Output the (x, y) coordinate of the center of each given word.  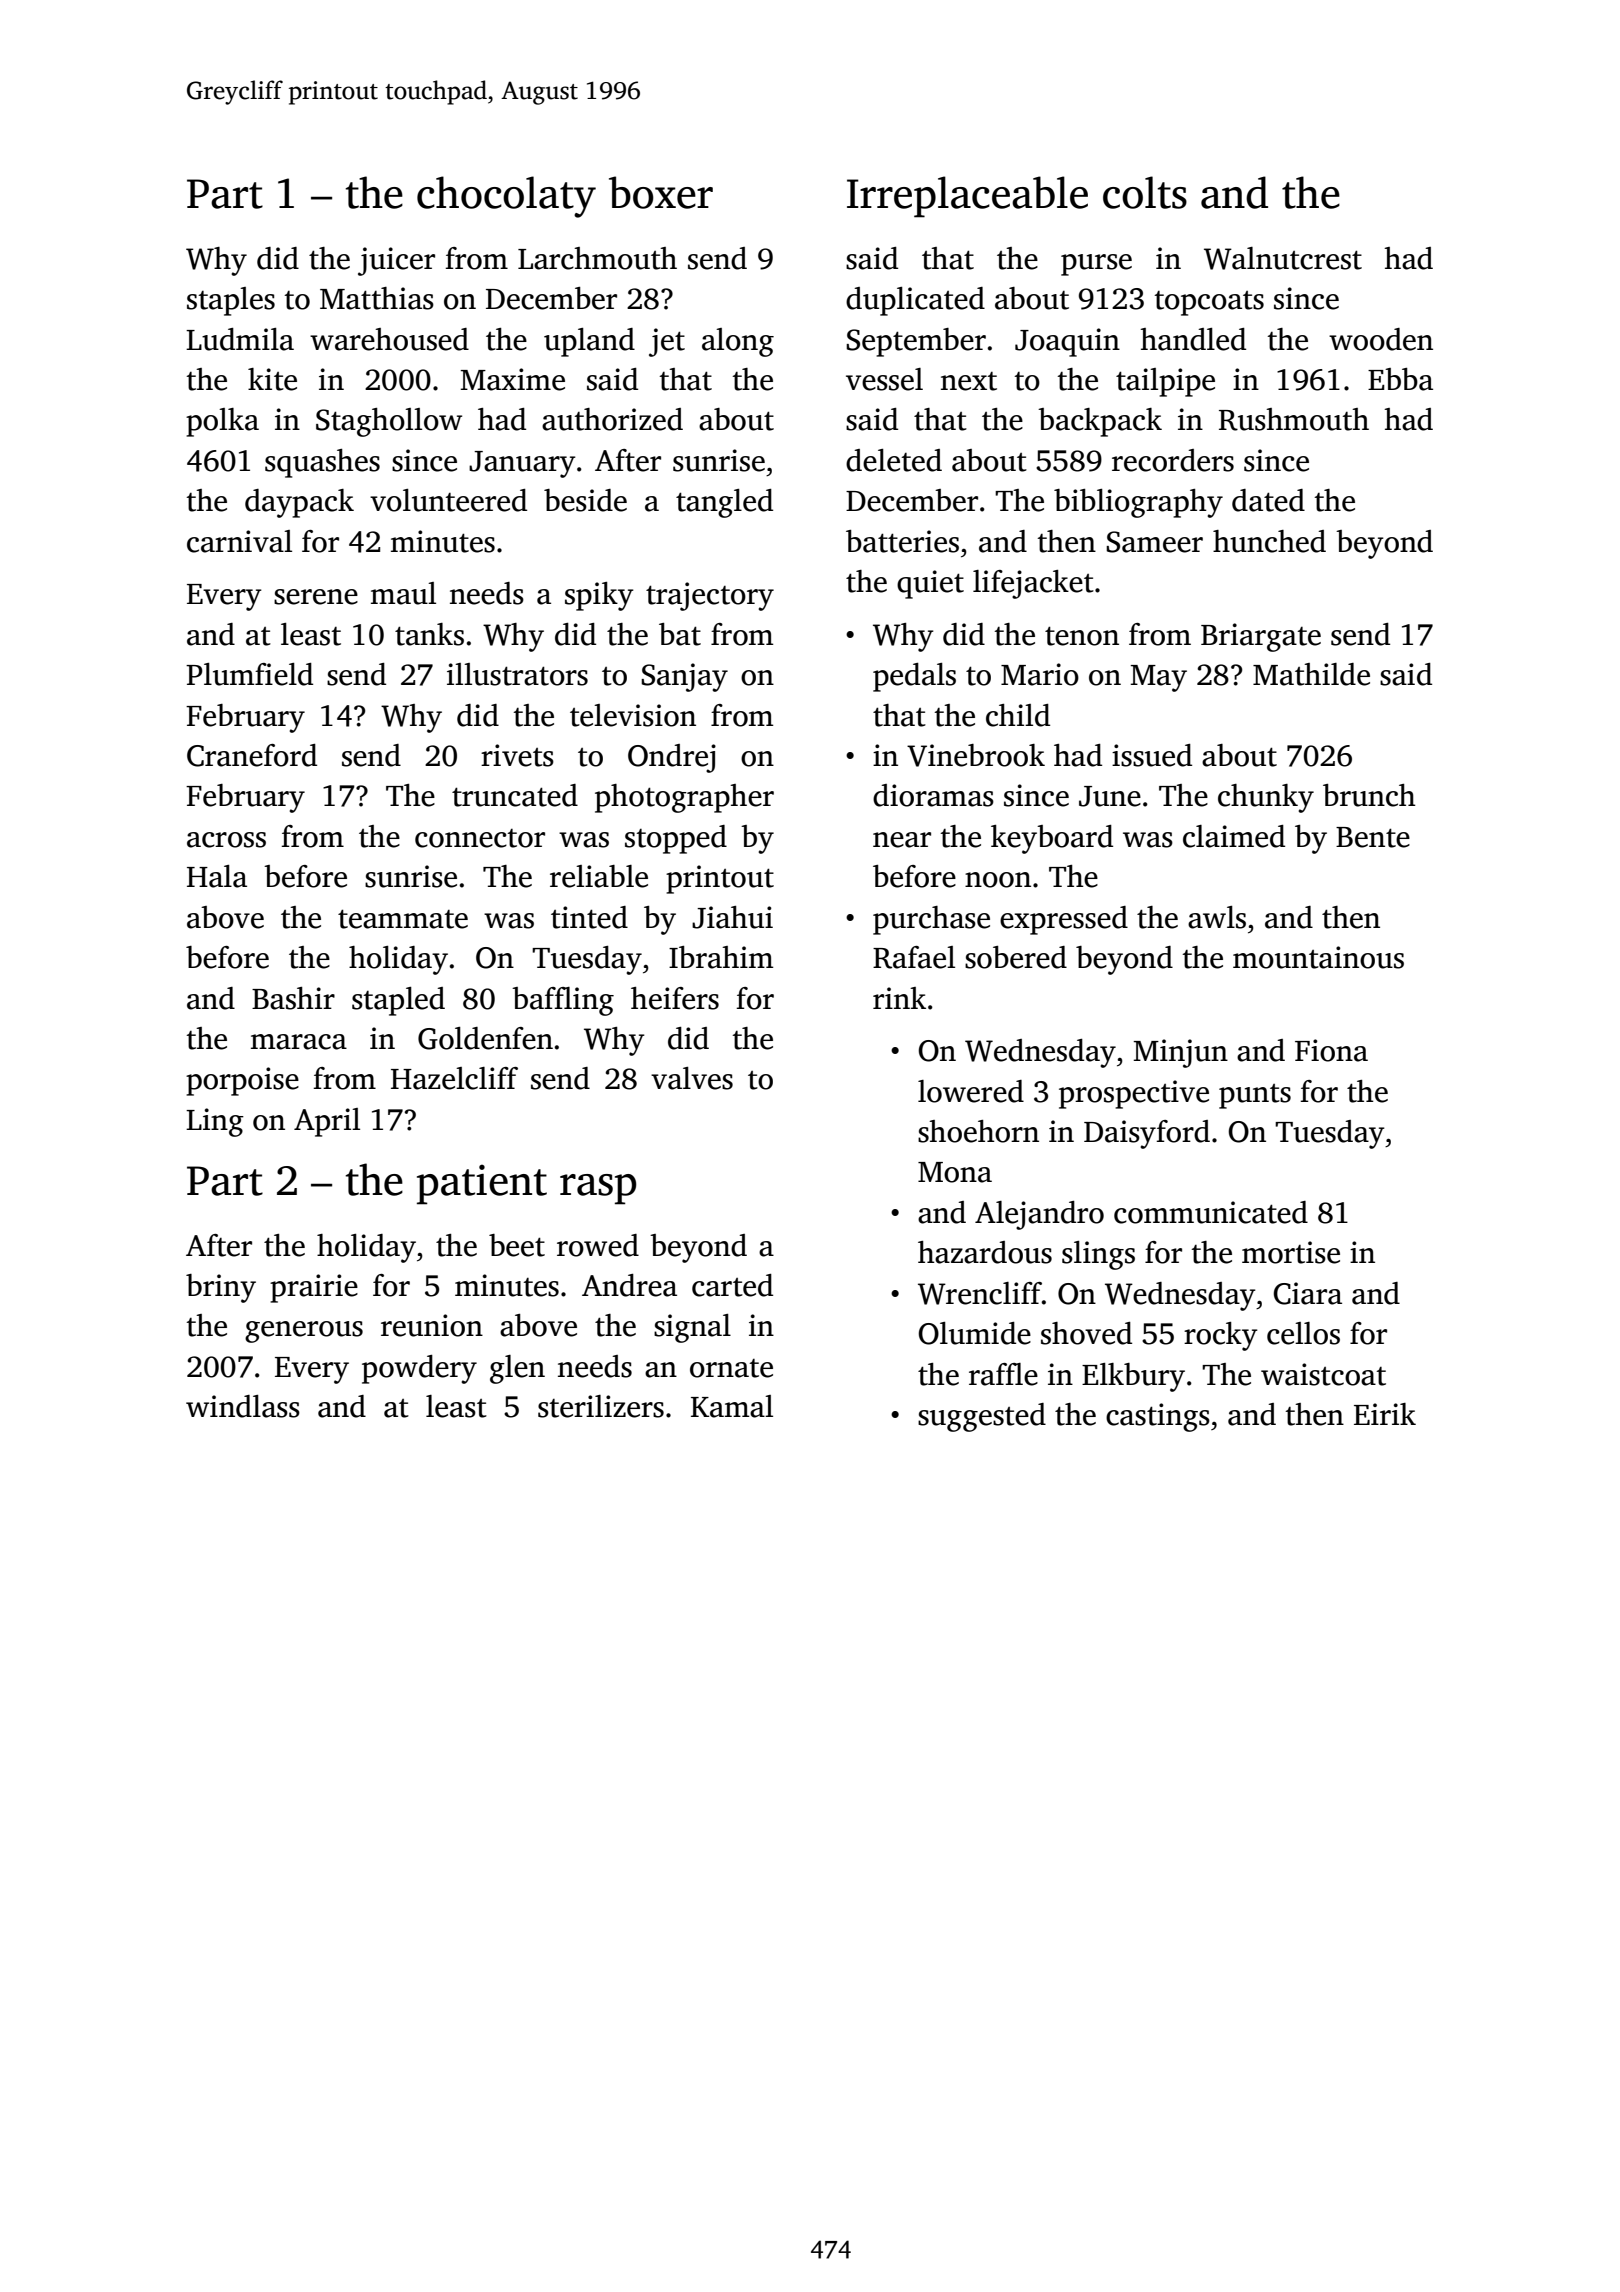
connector (480, 838)
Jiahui (732, 917)
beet (517, 1245)
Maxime (513, 379)
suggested (982, 1417)
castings (1158, 1417)
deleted (894, 460)
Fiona (1331, 1050)
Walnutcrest (1283, 258)
